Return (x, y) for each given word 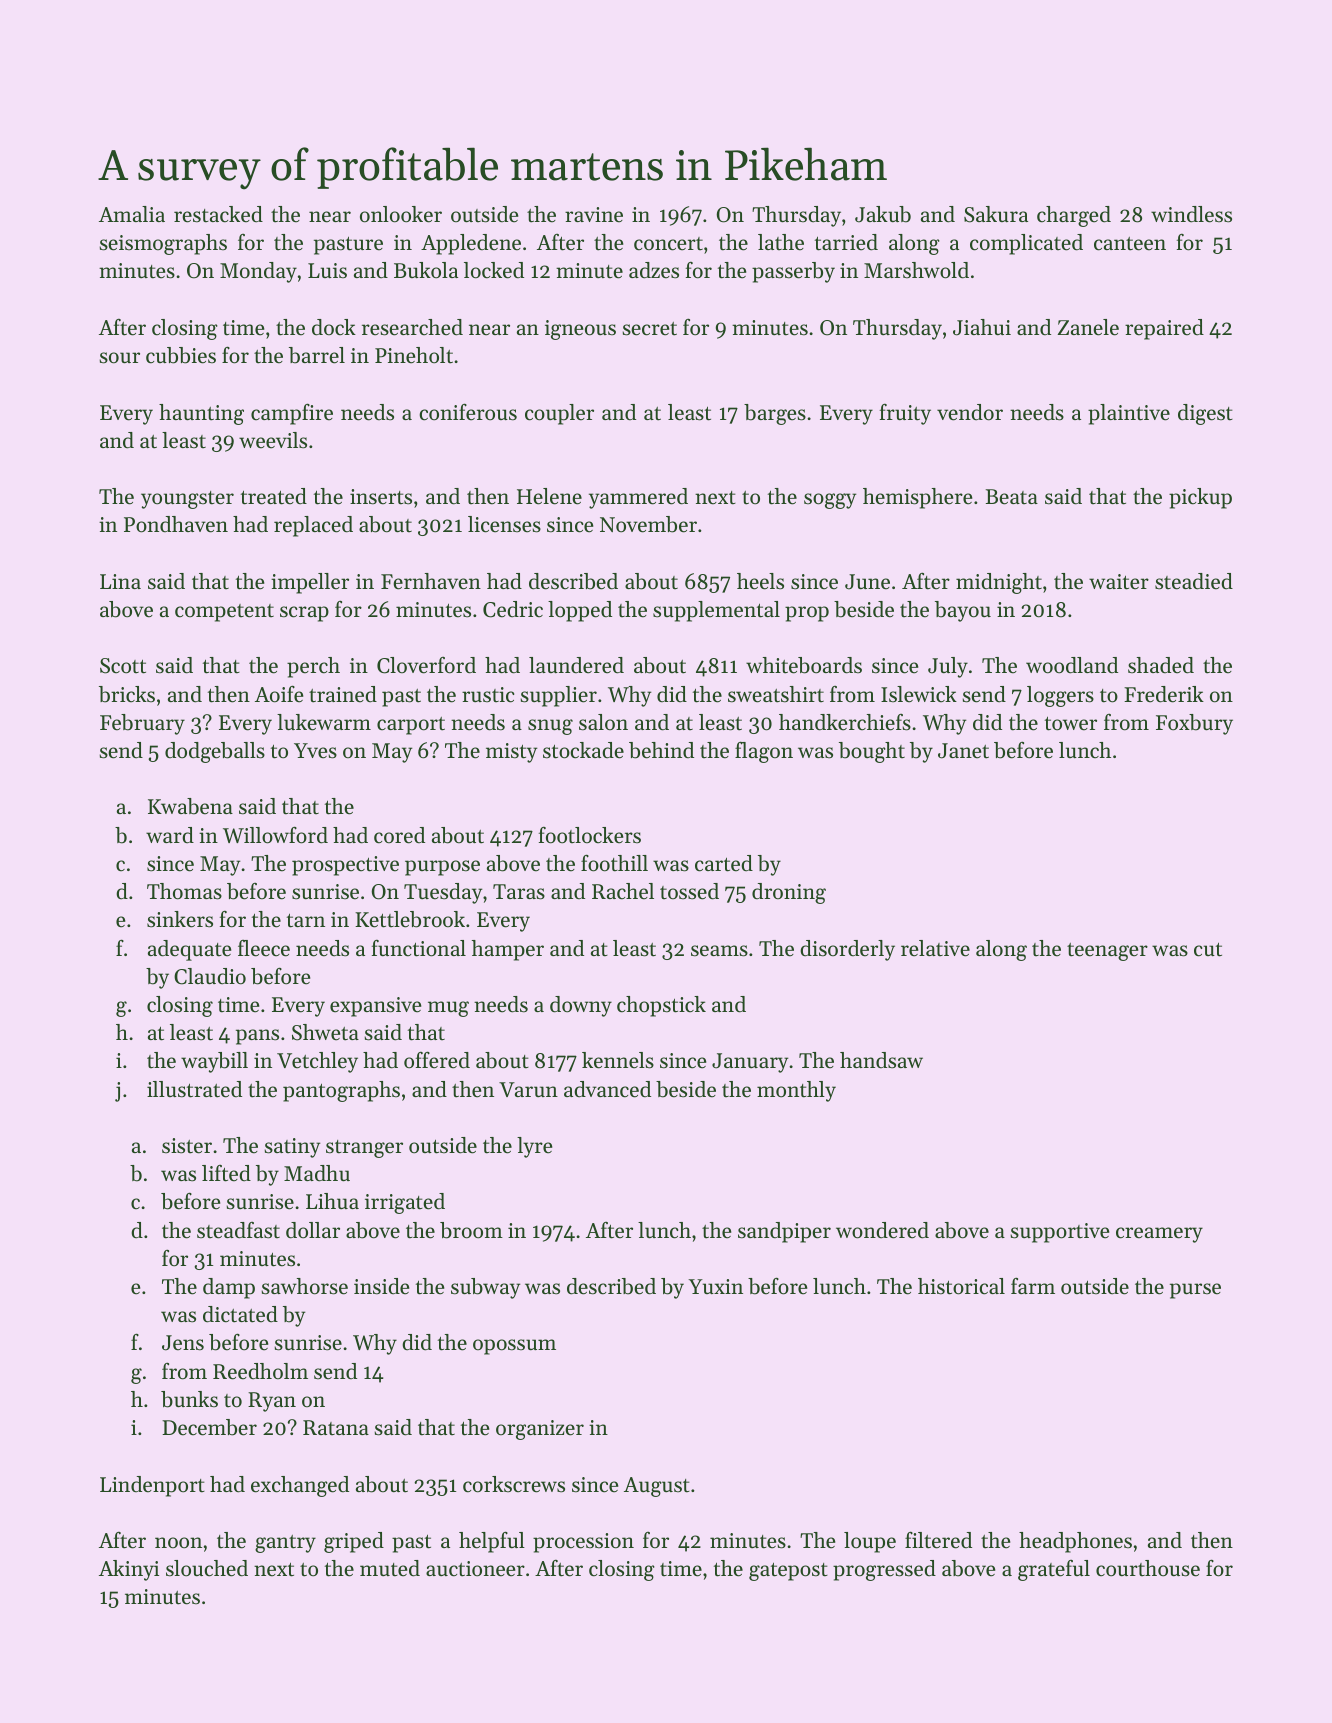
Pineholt (414, 355)
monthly (796, 1091)
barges (775, 414)
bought (872, 752)
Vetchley (317, 1062)
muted (390, 1568)
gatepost (788, 1572)
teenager (1107, 952)
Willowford (275, 835)
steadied (1194, 581)
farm (1033, 1286)
